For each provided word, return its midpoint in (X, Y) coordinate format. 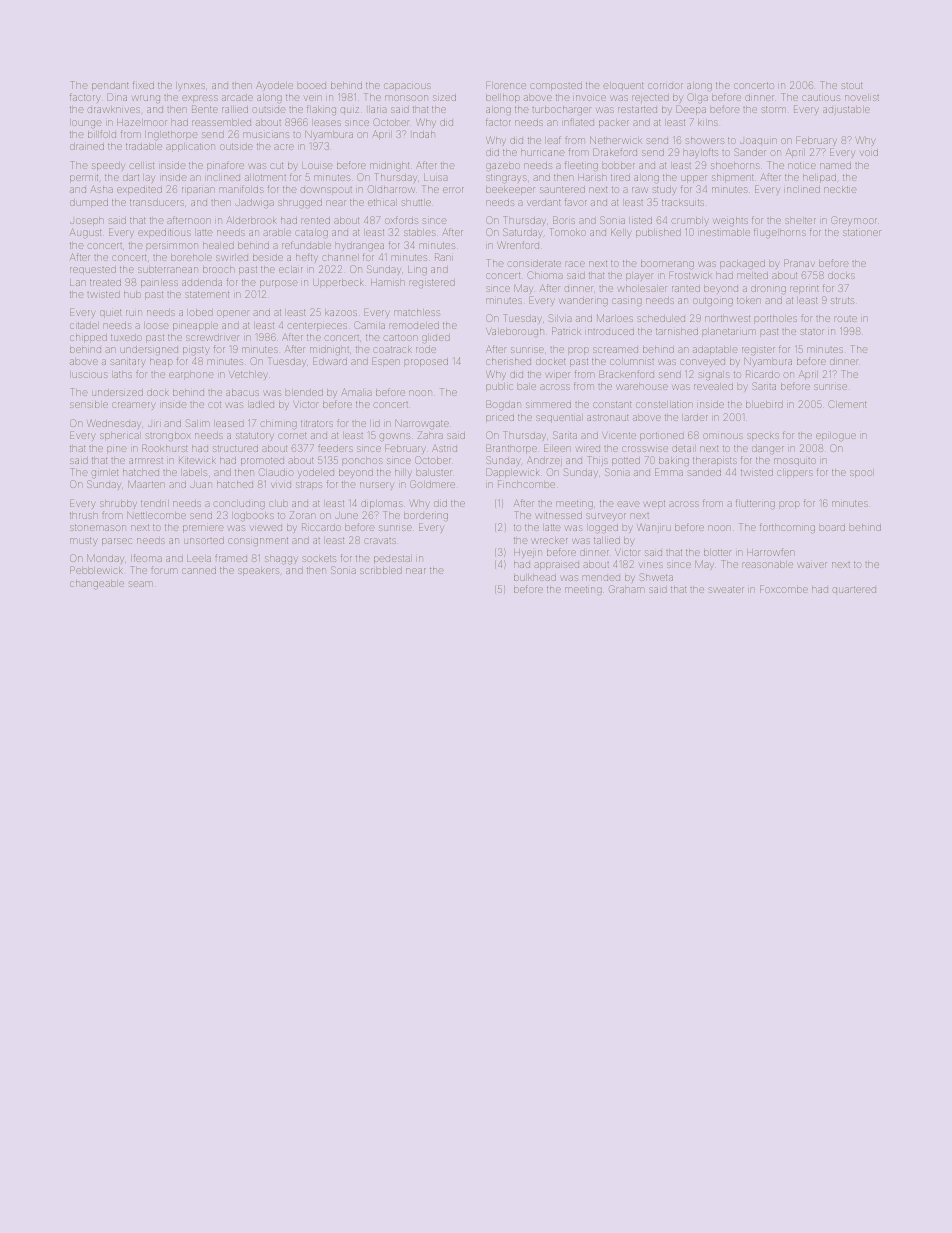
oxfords (401, 220)
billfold (102, 134)
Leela (199, 558)
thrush (84, 515)
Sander (750, 152)
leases (327, 123)
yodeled (316, 473)
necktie (840, 189)
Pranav (799, 263)
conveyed (702, 363)
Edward (330, 361)
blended (304, 393)
